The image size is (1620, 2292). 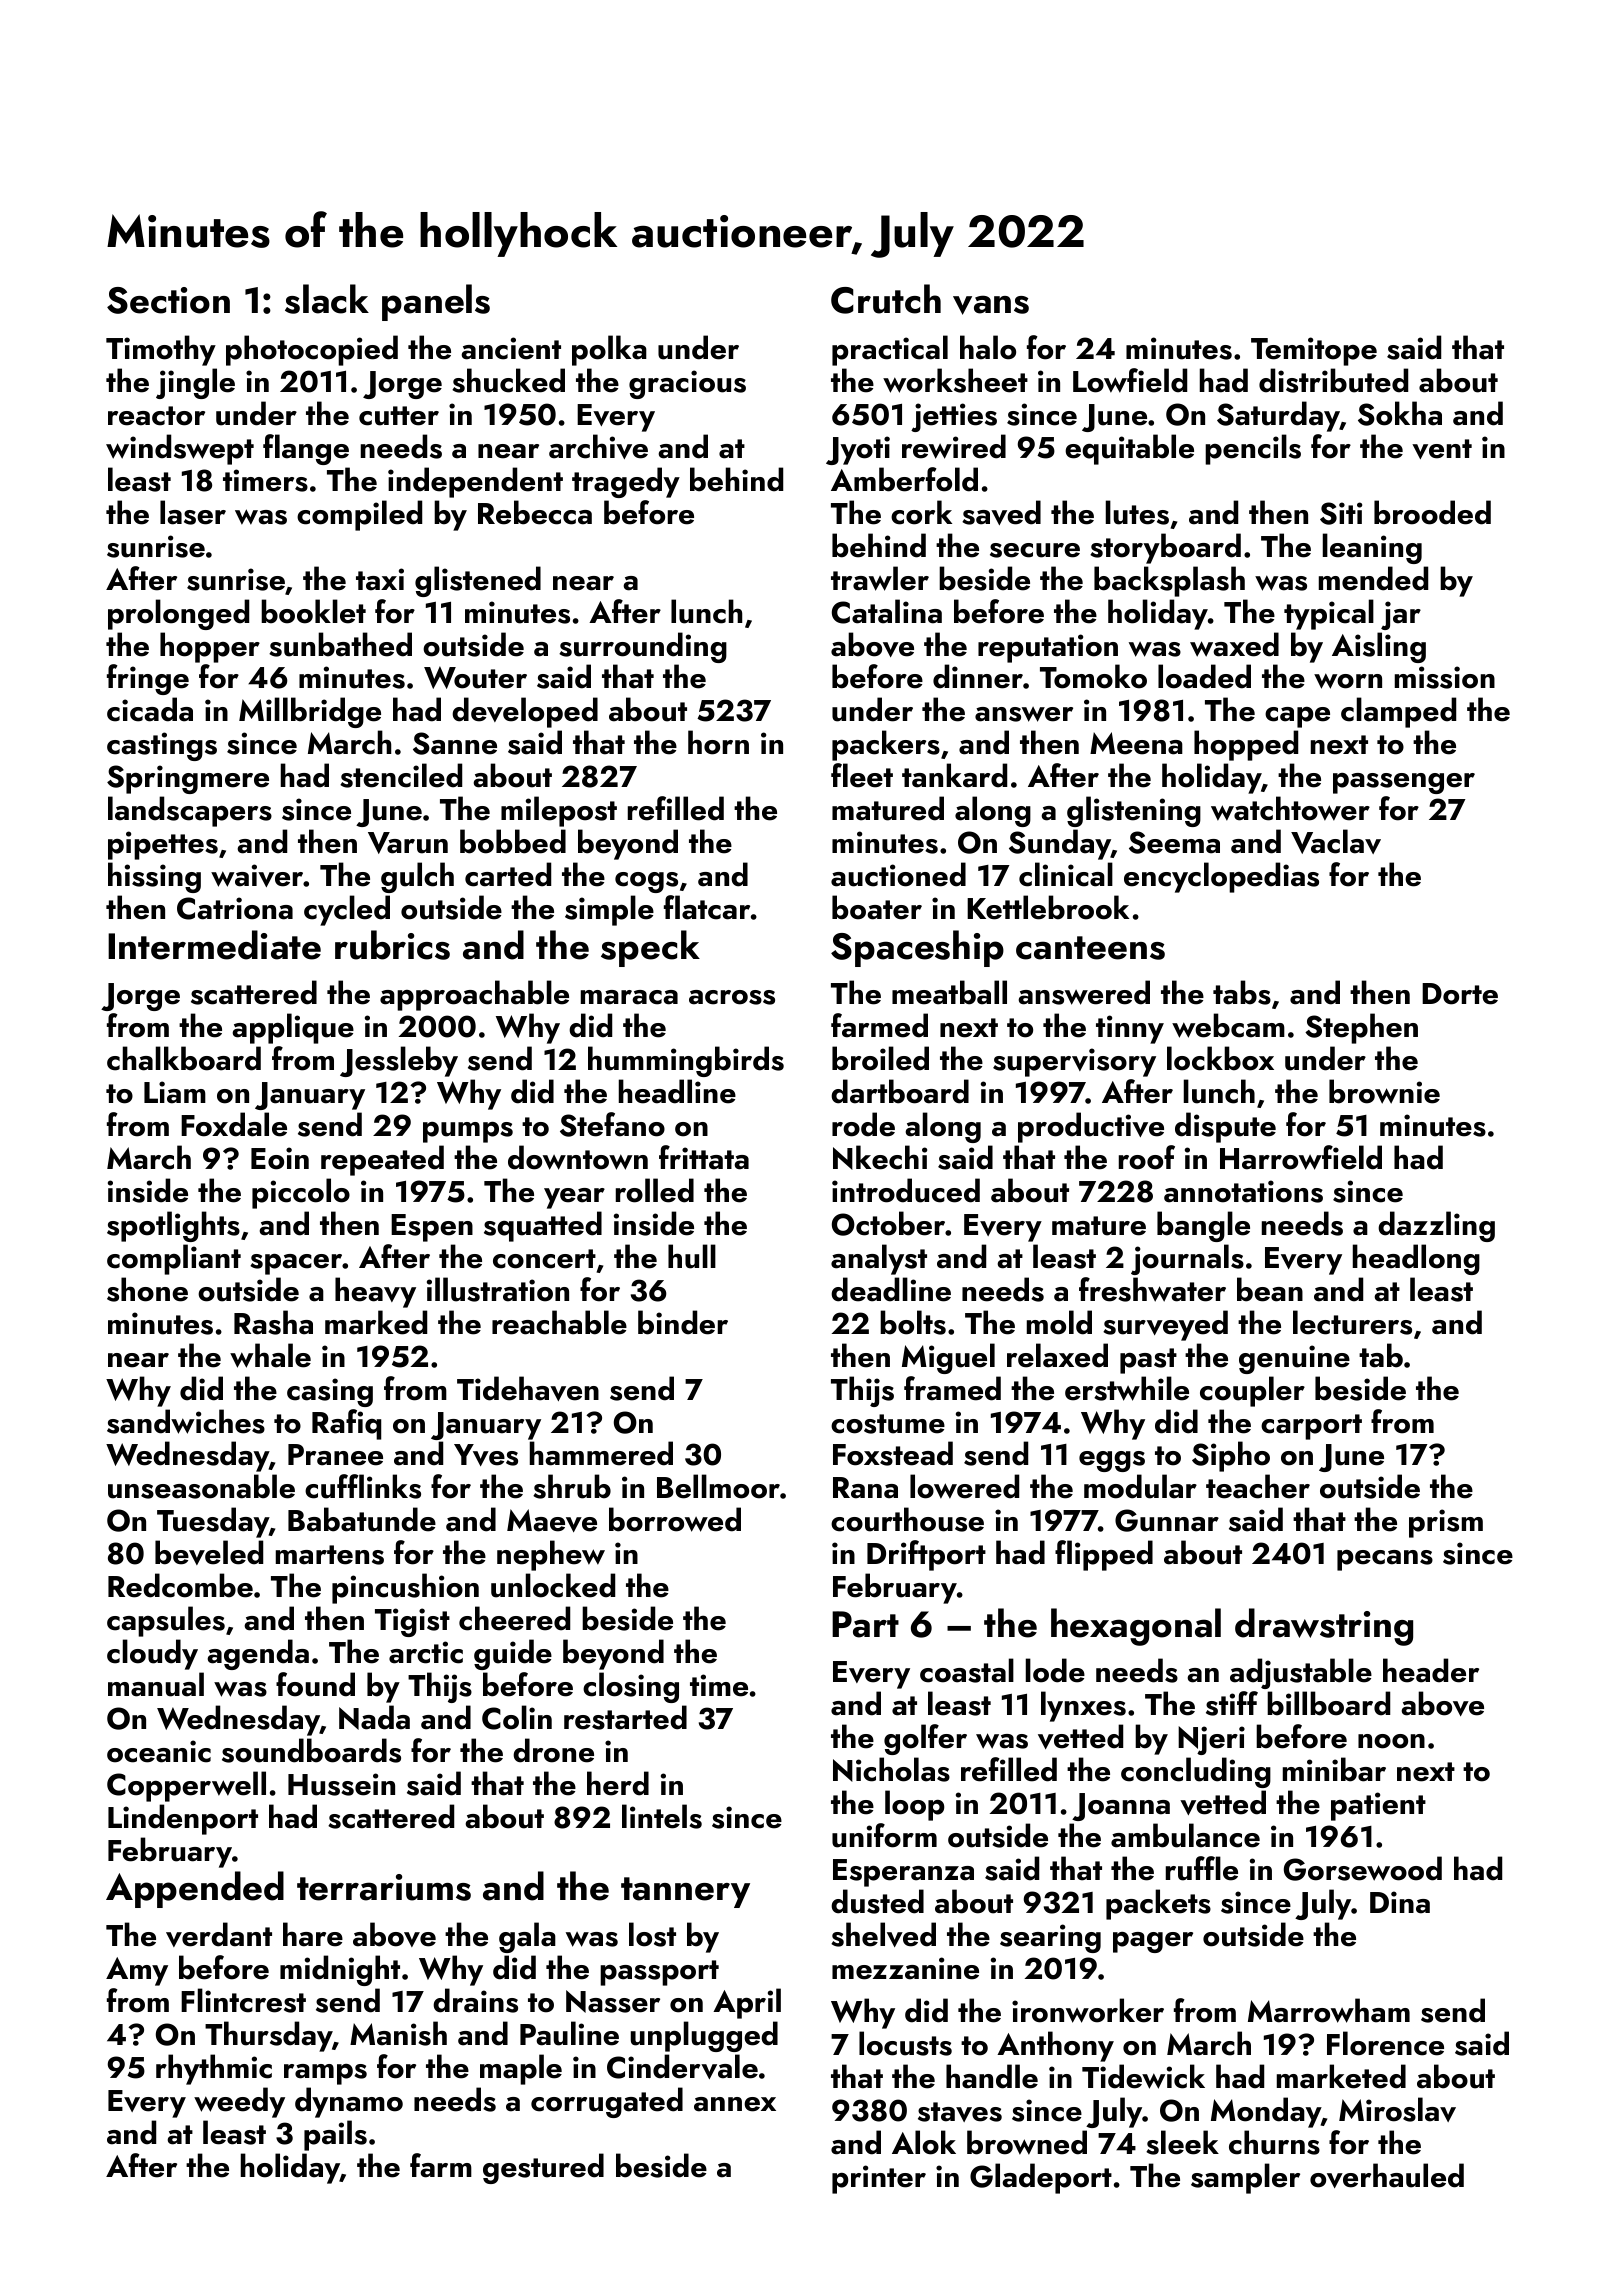 I want to click on Alok, so click(x=924, y=2142).
